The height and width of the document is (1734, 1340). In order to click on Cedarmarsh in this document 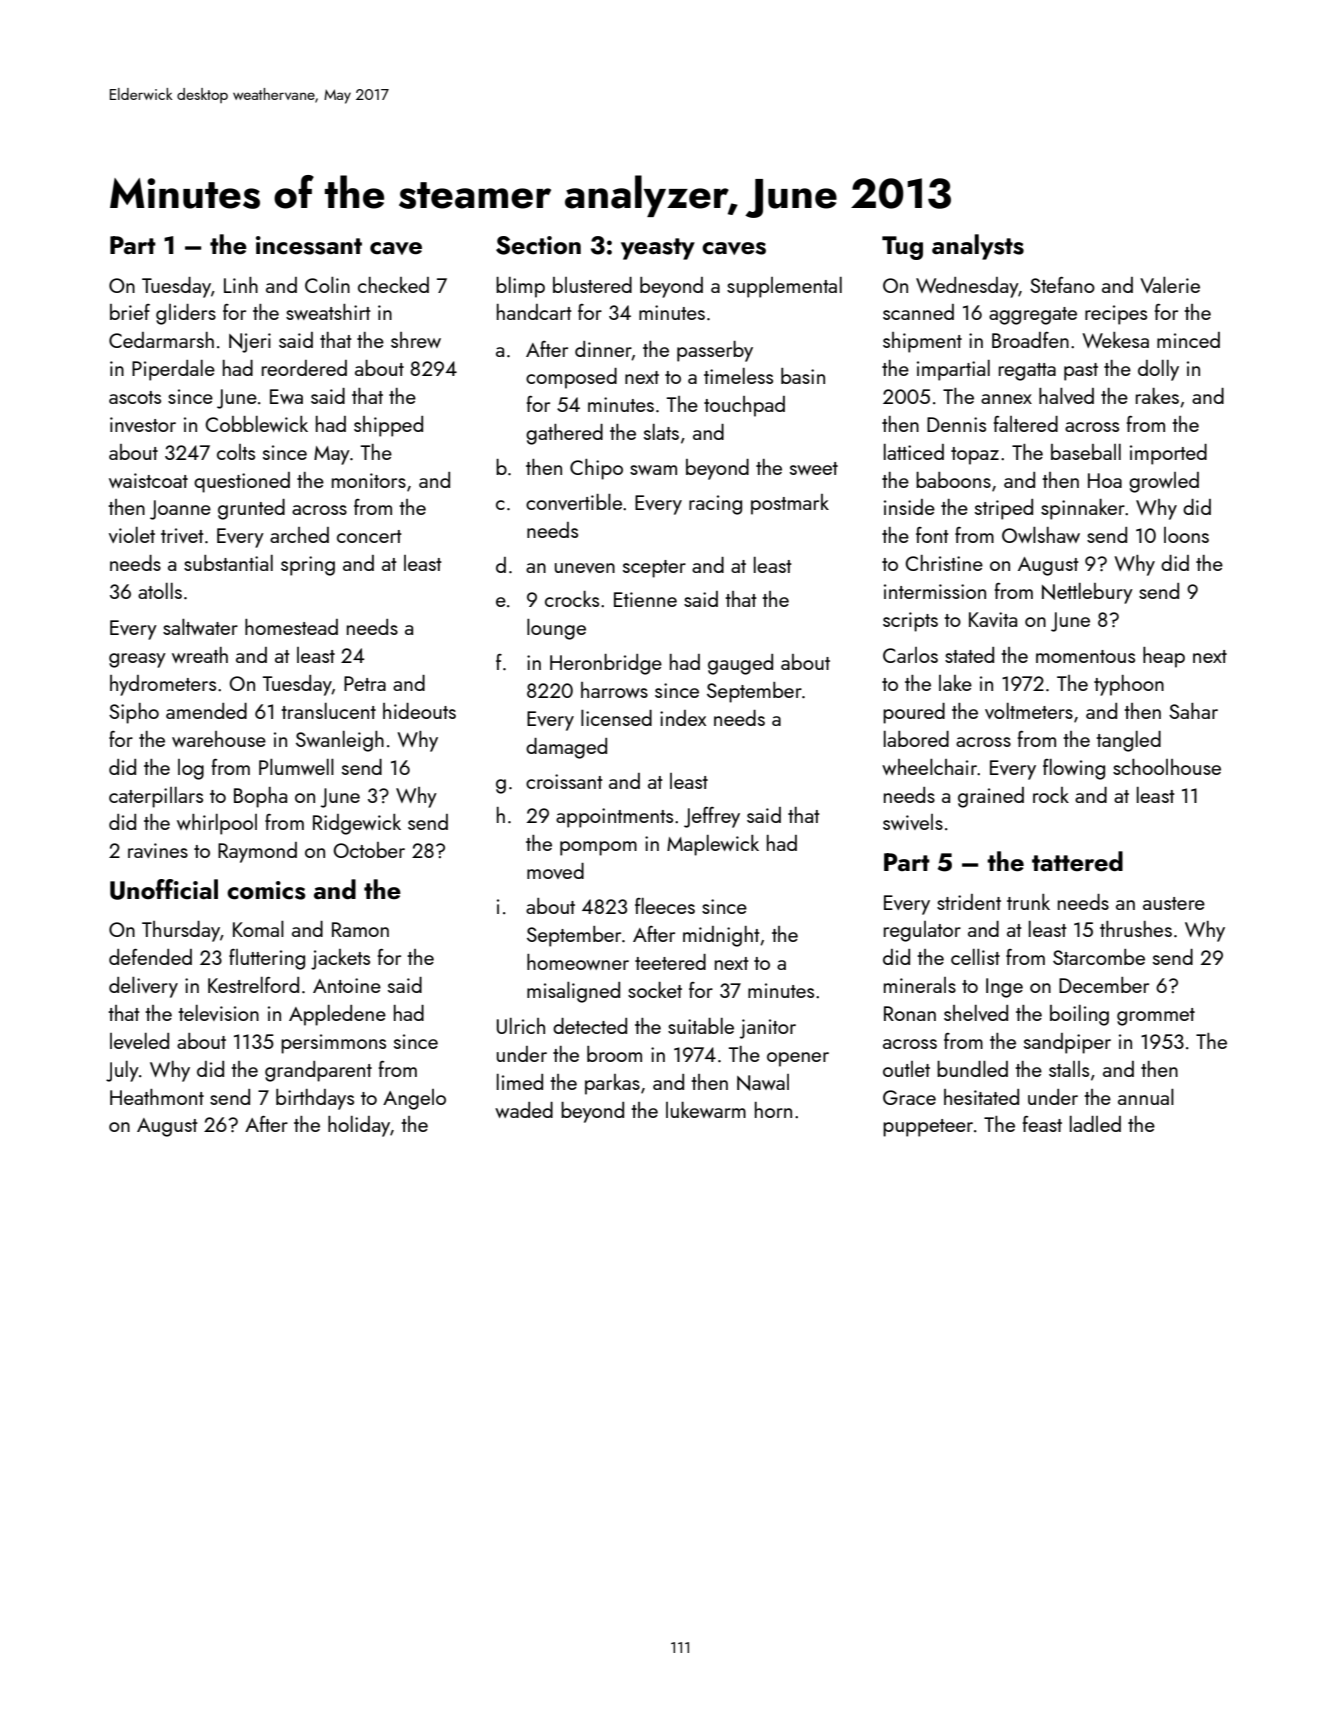, I will do `click(161, 340)`.
